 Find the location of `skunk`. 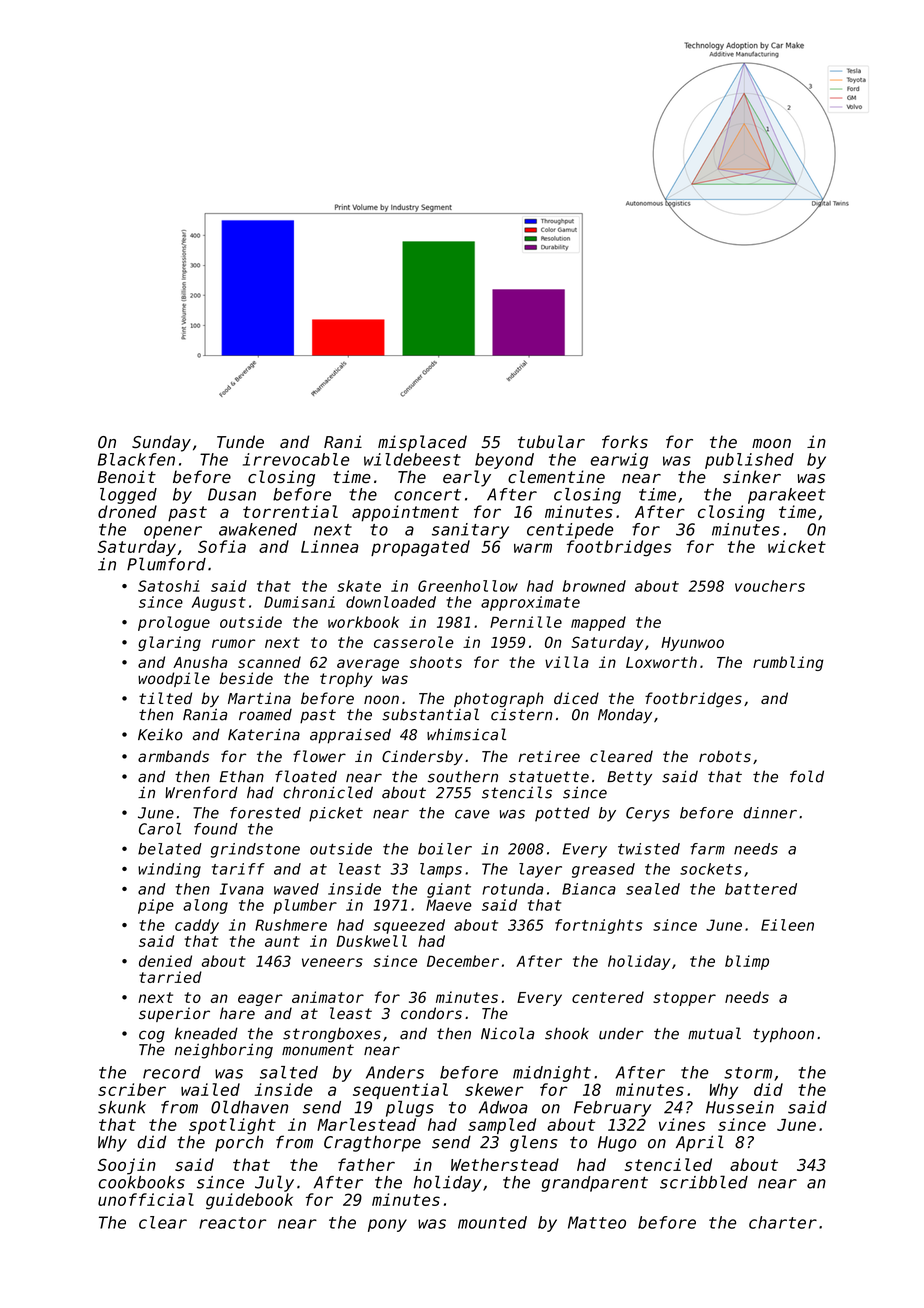

skunk is located at coordinates (122, 1107).
